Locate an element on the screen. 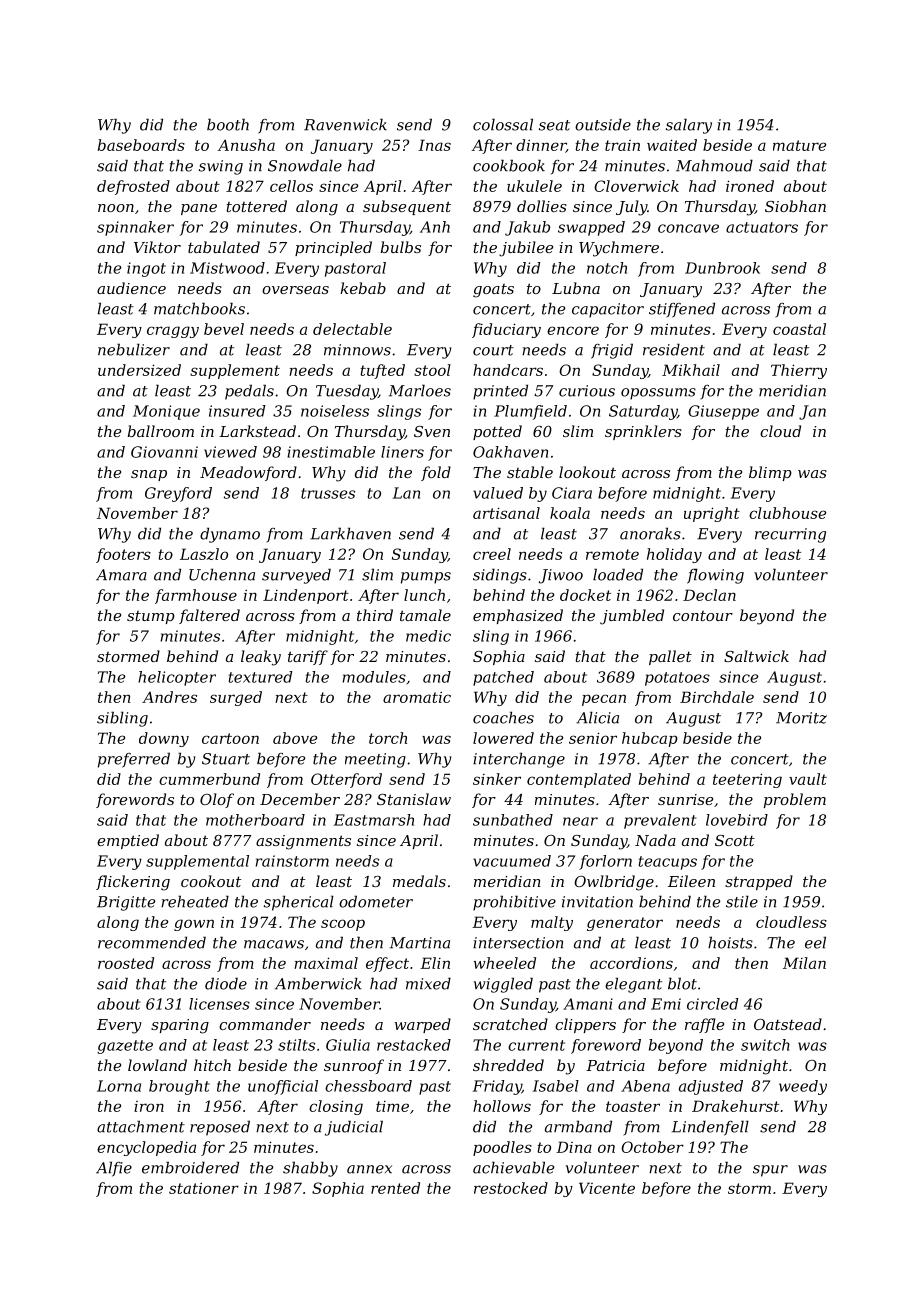  Saltwick is located at coordinates (756, 656).
